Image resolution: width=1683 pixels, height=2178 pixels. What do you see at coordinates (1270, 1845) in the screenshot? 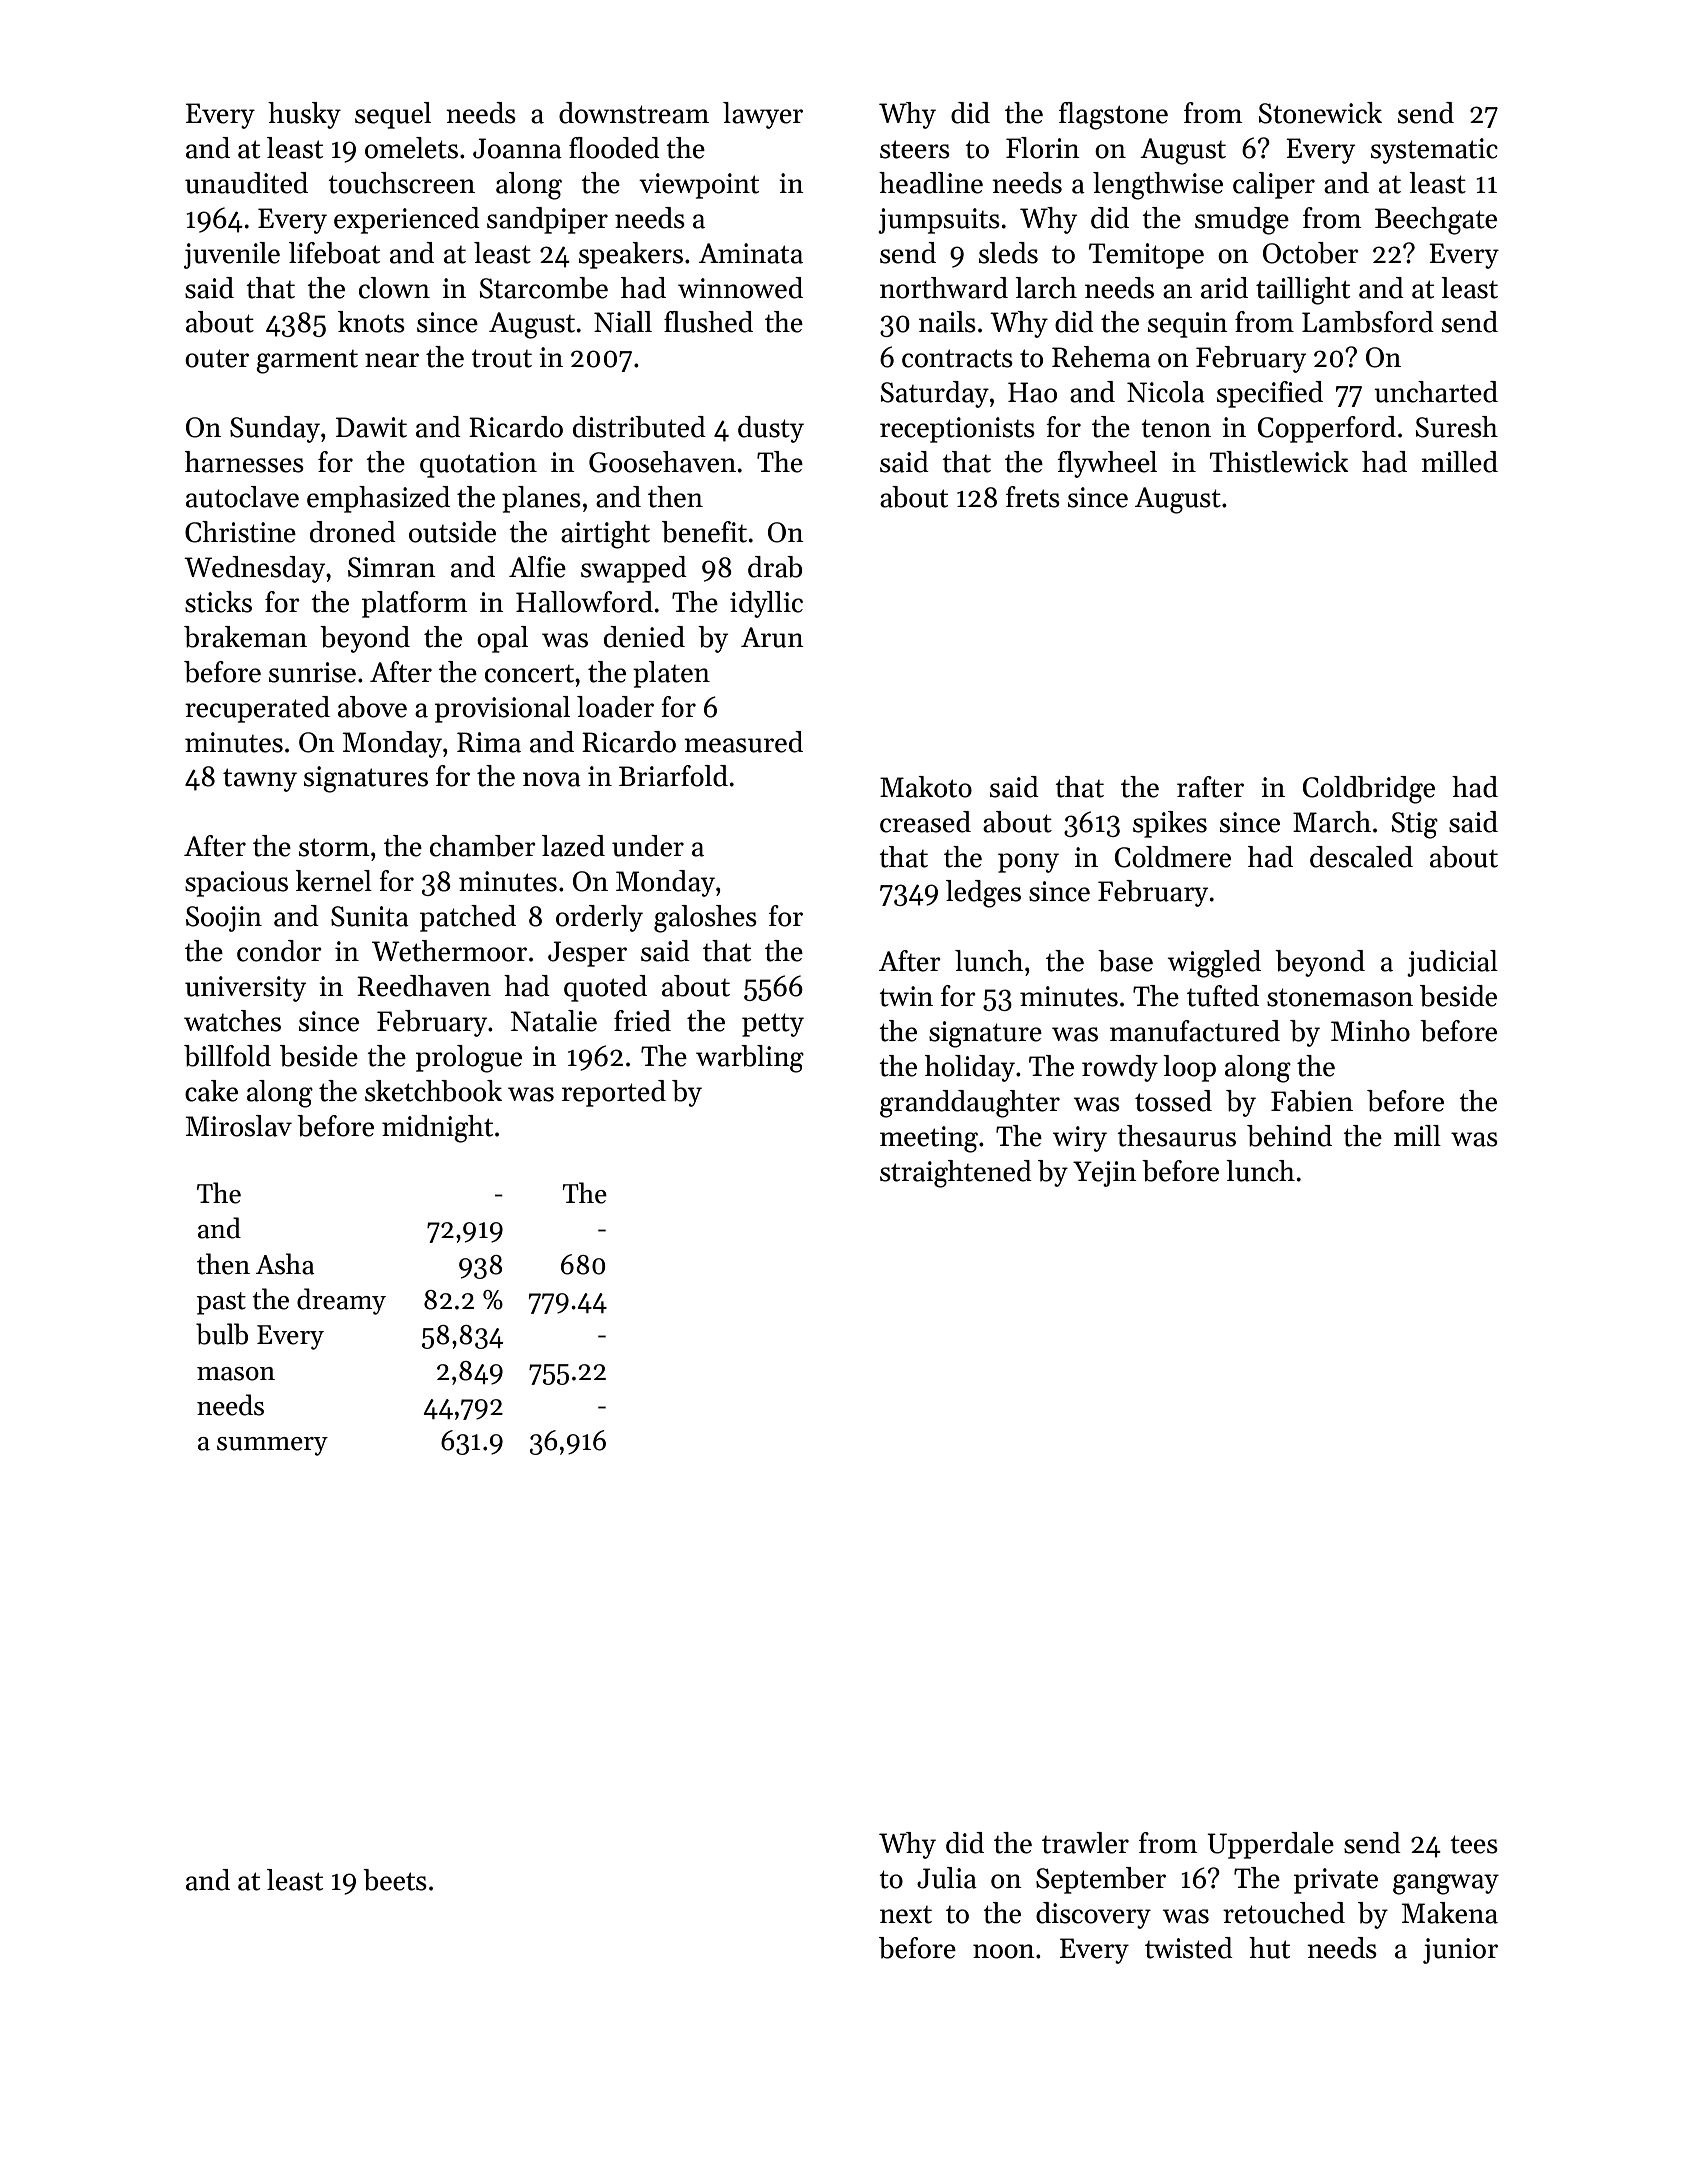
I see `Upperdale` at bounding box center [1270, 1845].
